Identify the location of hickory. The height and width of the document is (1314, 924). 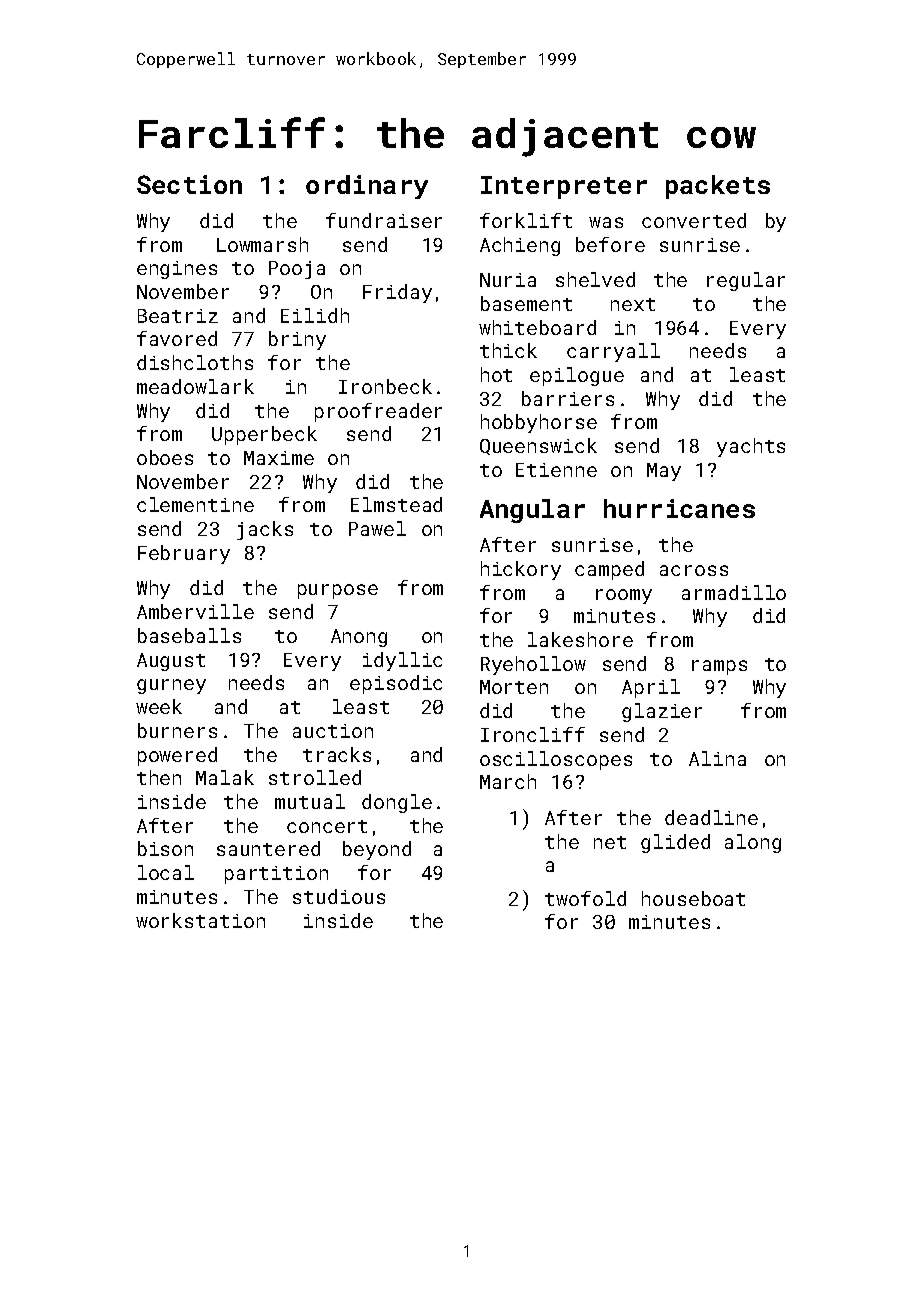
(521, 570).
